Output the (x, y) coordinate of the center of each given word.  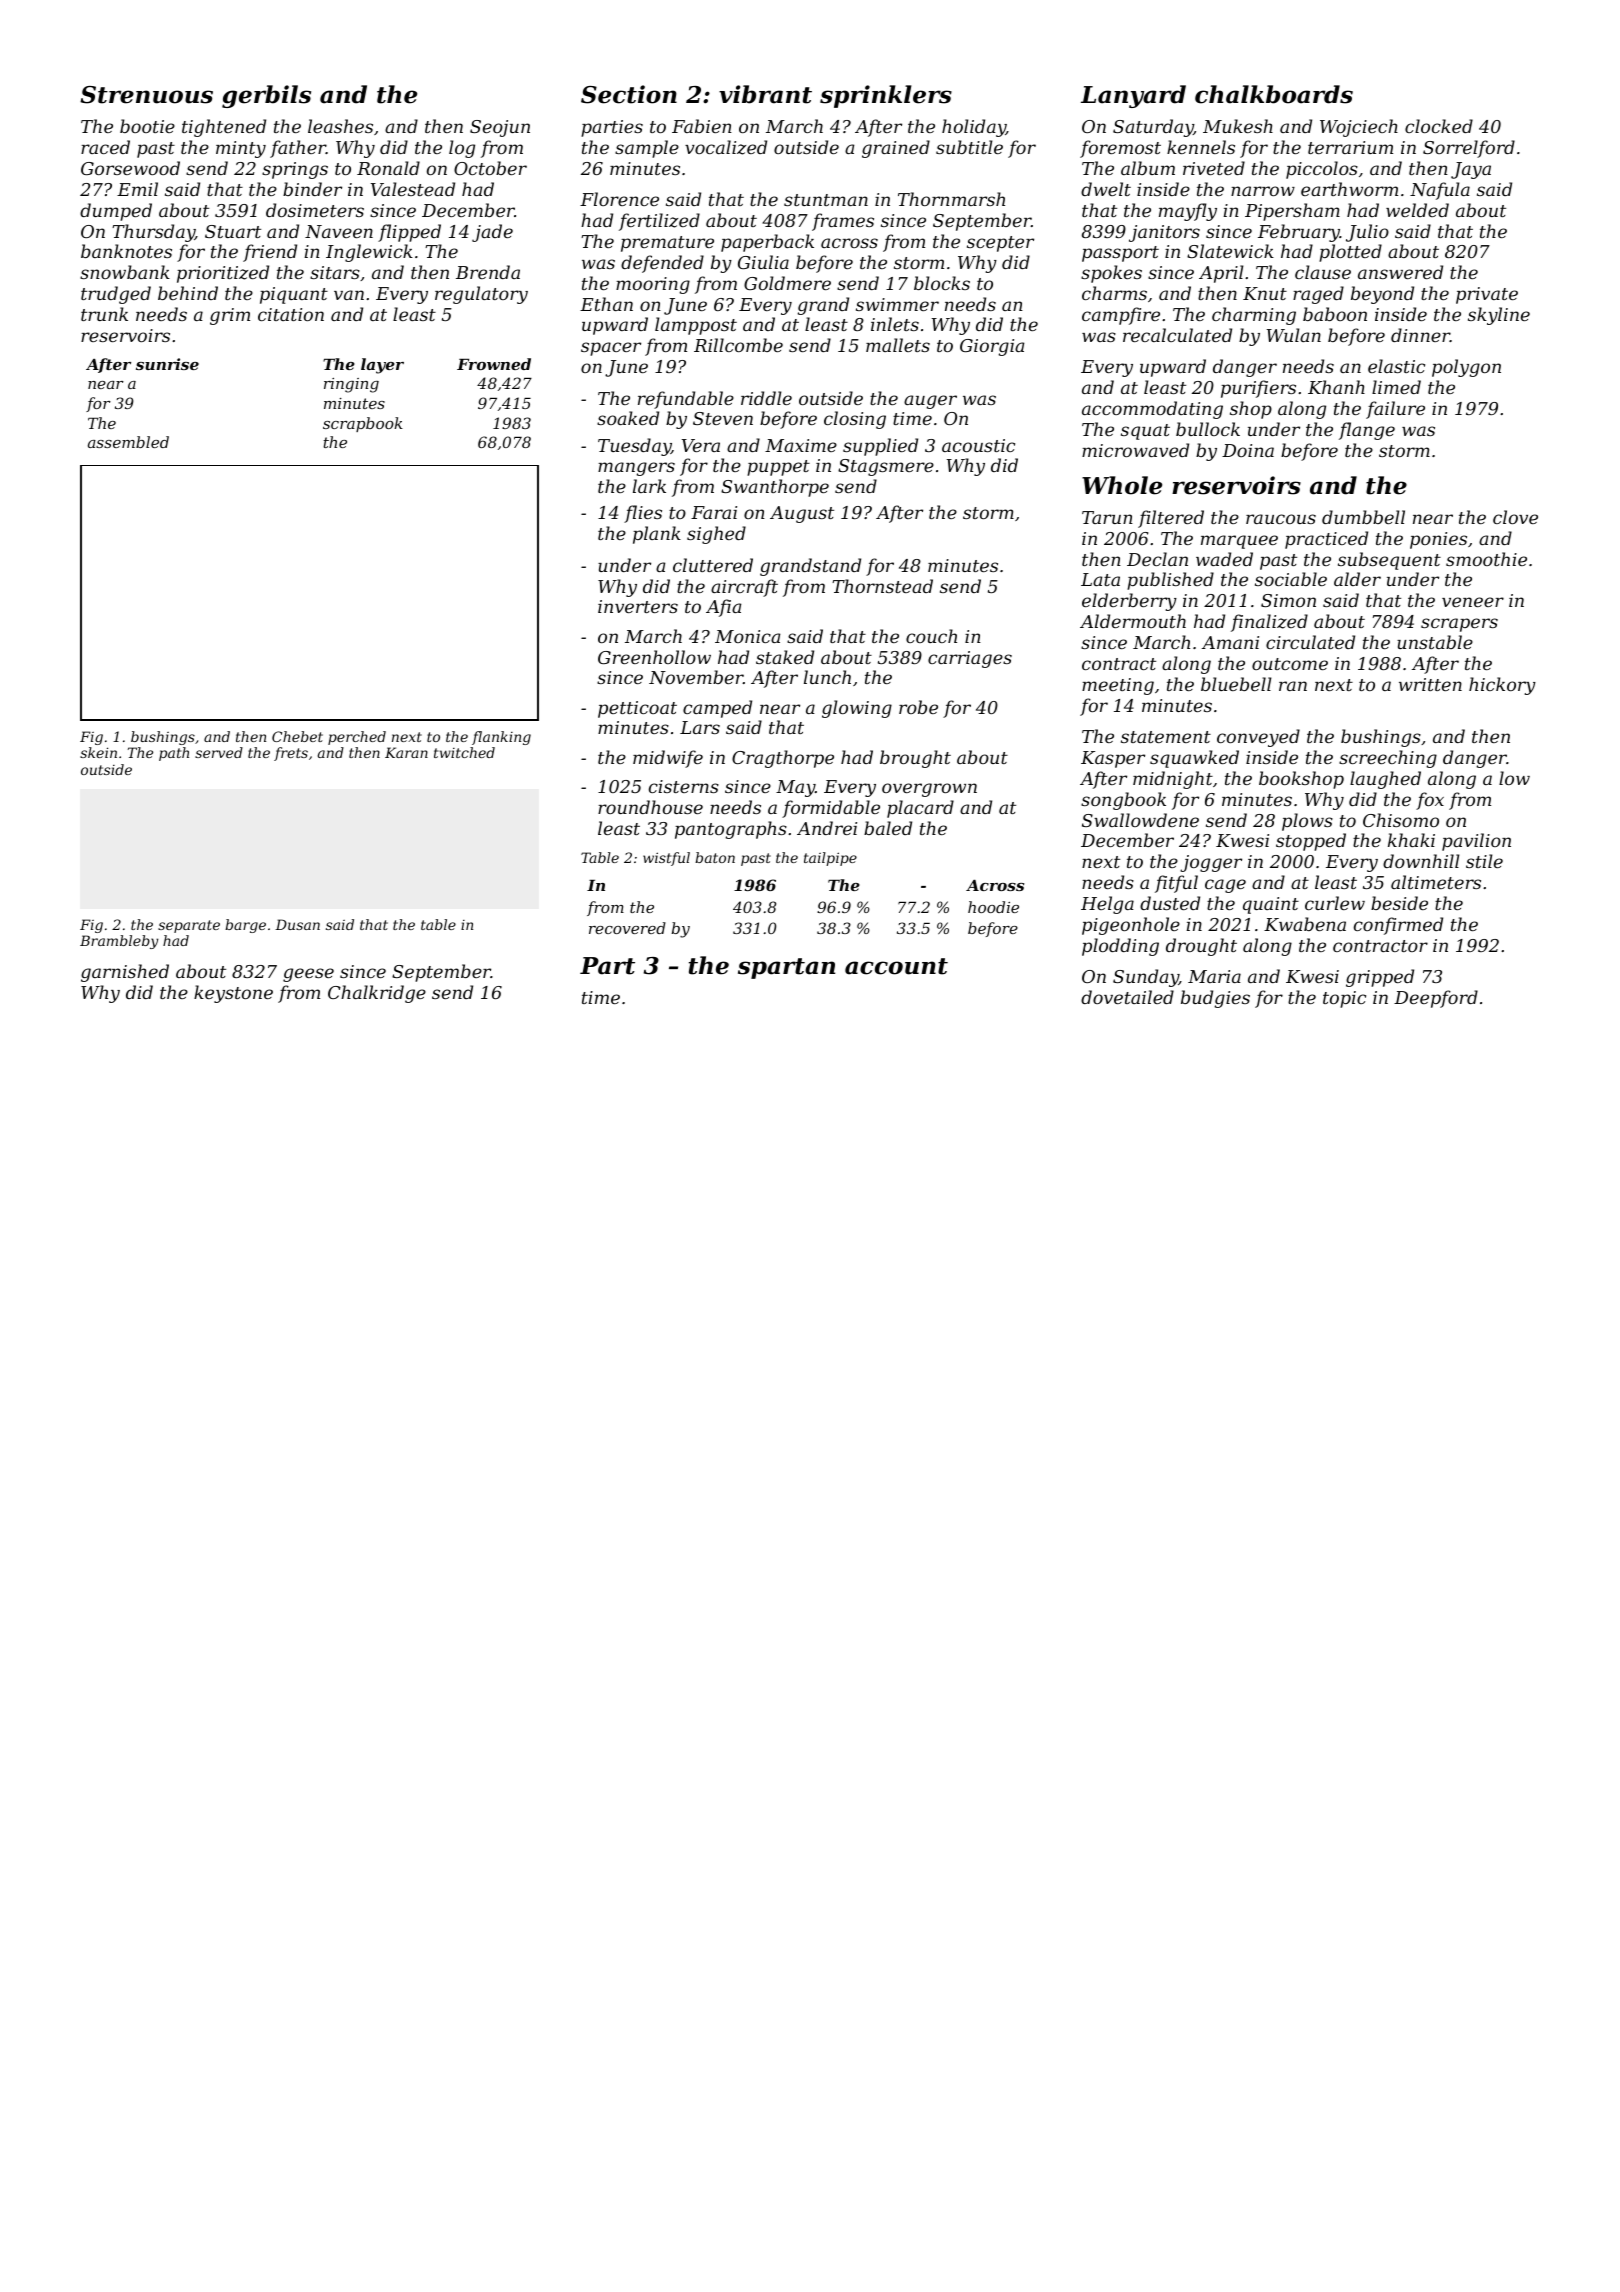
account (896, 966)
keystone (233, 994)
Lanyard (1133, 96)
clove (1515, 517)
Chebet (297, 736)
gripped (1380, 978)
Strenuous (146, 95)
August (802, 514)
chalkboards (1274, 94)
